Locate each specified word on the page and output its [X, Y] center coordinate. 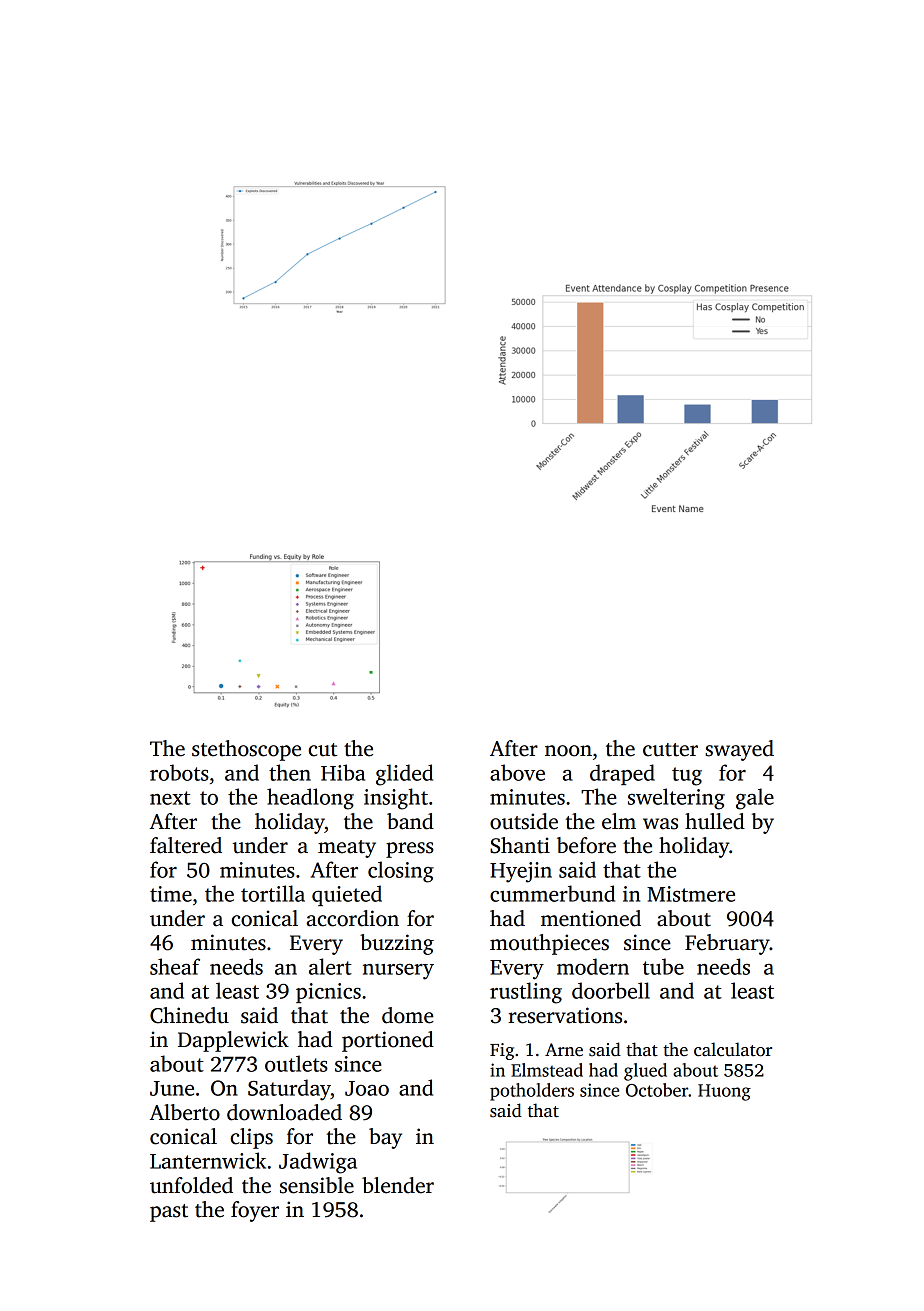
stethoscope [246, 750]
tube [663, 966]
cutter [670, 750]
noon [568, 751]
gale [755, 799]
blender [398, 1185]
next [170, 798]
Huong [724, 1092]
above [517, 772]
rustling [526, 993]
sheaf [175, 966]
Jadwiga [318, 1163]
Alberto [185, 1112]
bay [385, 1138]
